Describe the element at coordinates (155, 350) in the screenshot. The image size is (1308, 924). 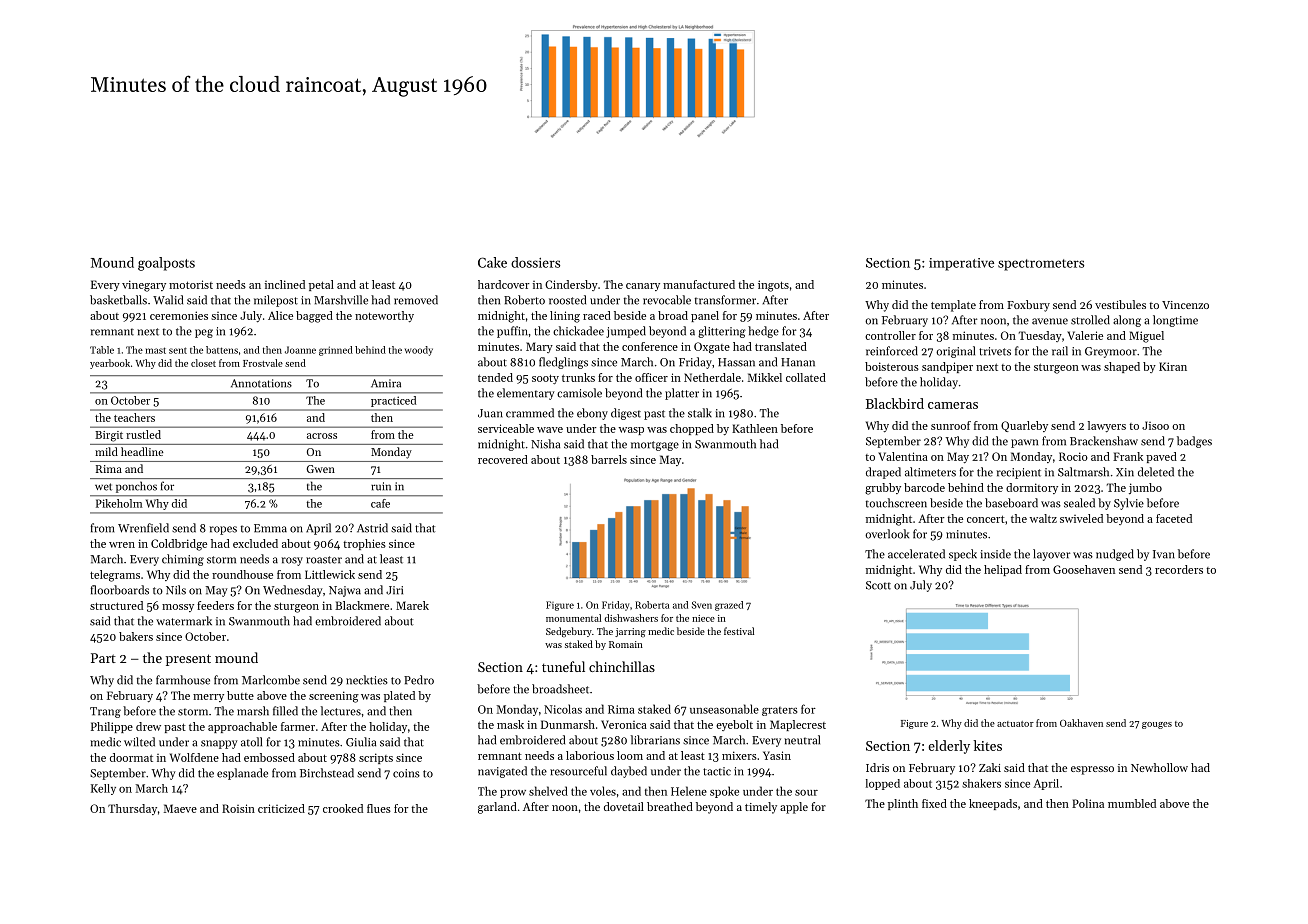
I see `mast` at that location.
